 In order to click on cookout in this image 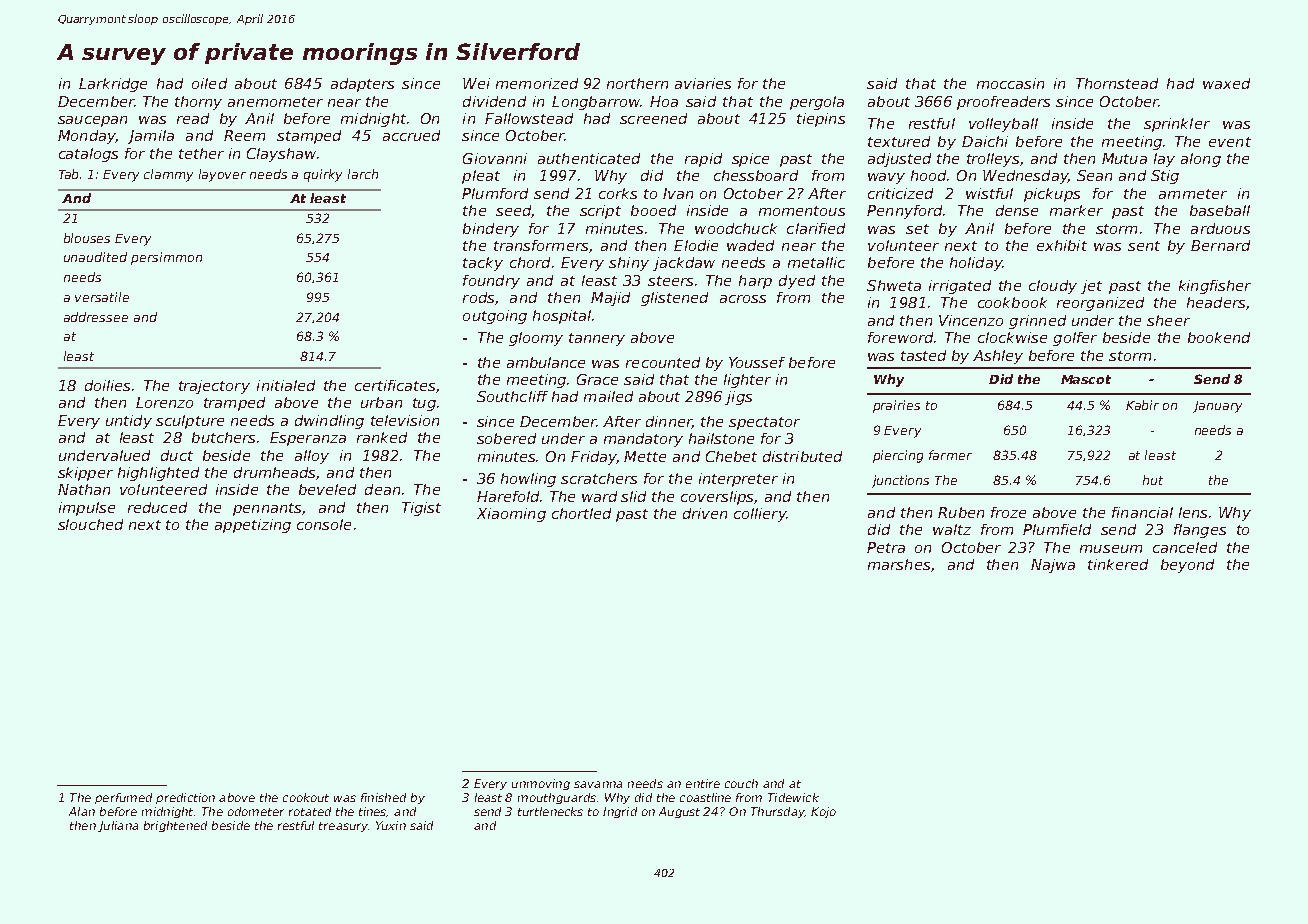, I will do `click(306, 797)`.
